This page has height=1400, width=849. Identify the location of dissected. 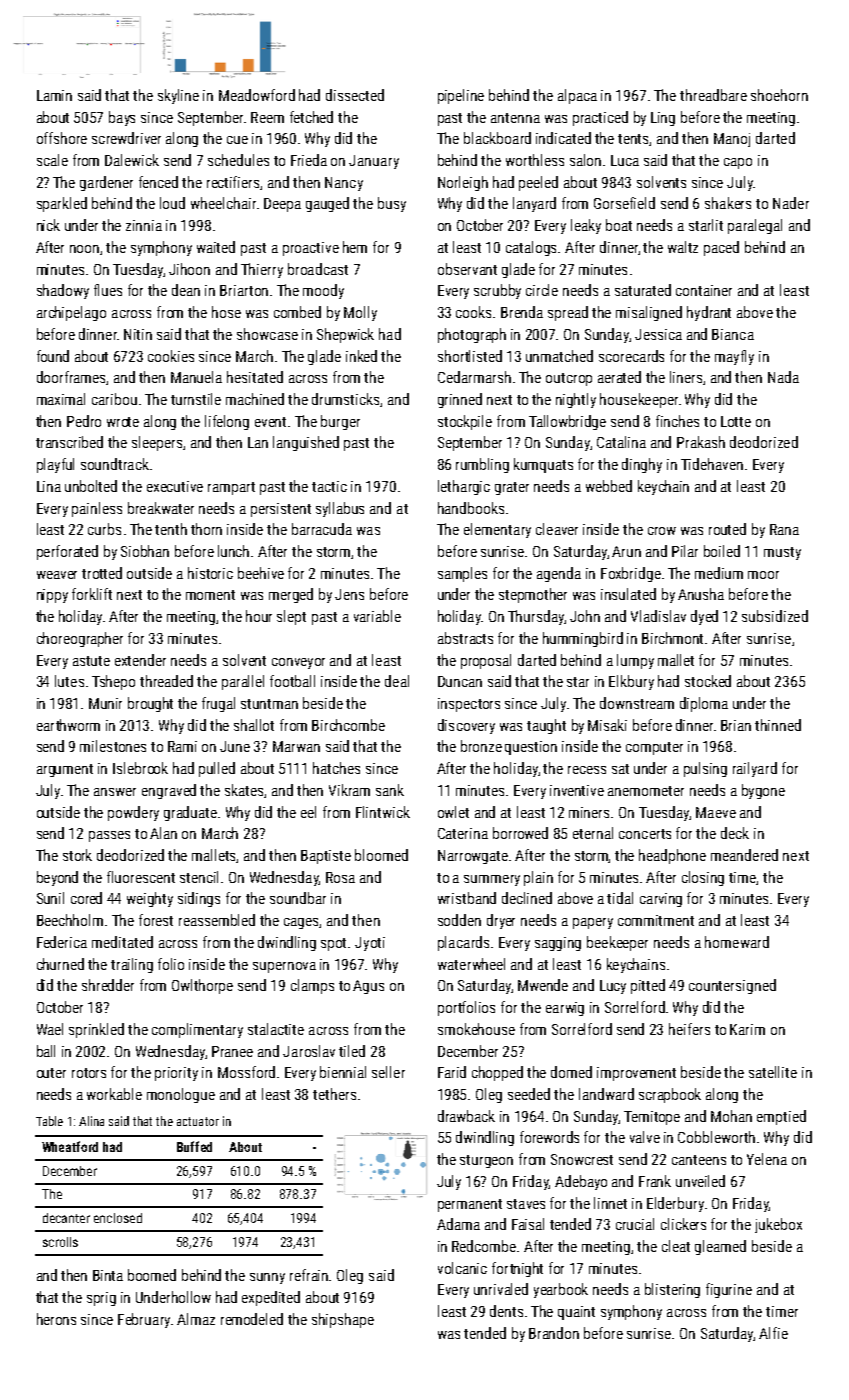
(355, 95).
